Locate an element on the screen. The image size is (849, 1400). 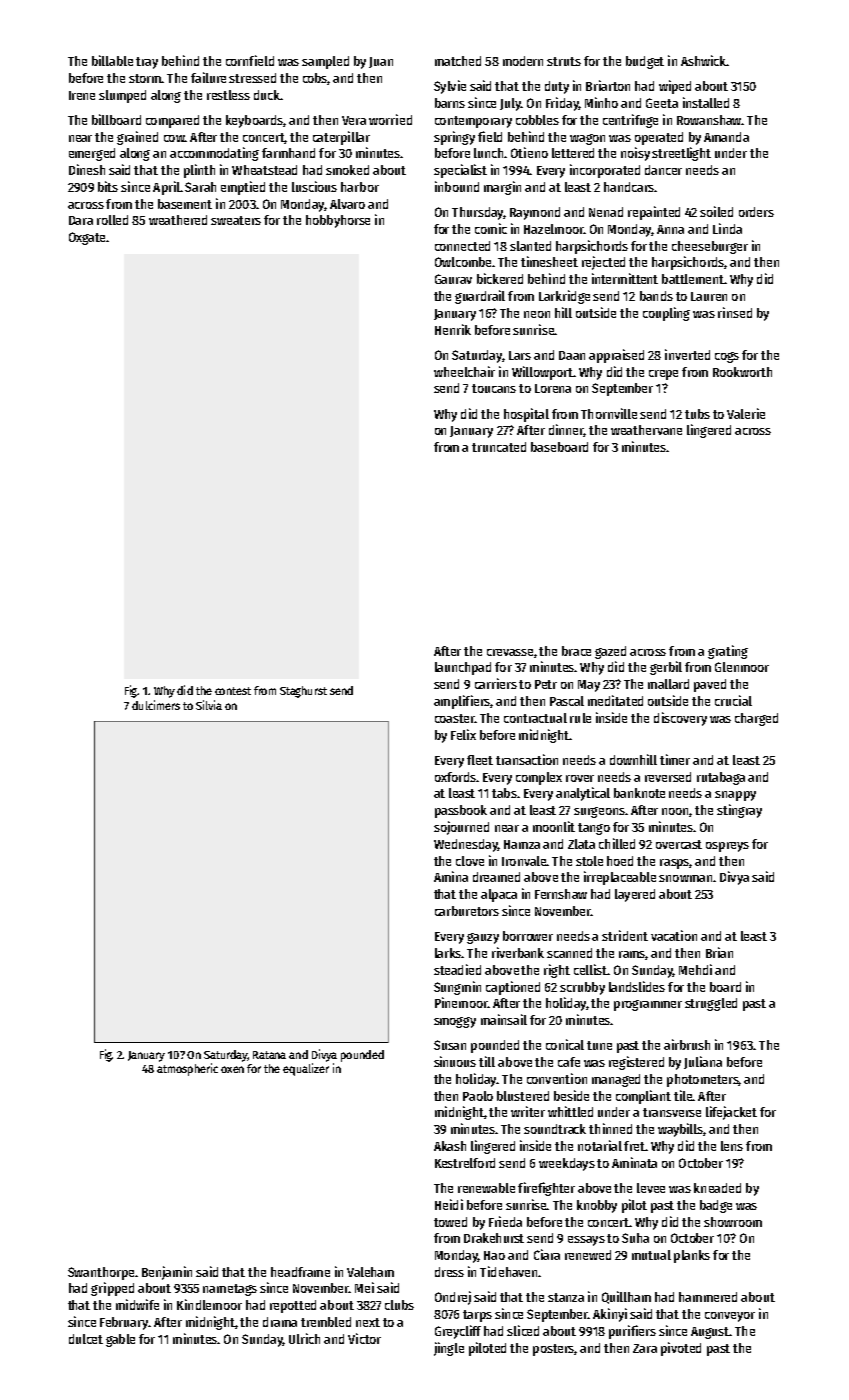
Swanthorpe is located at coordinates (101, 1273).
